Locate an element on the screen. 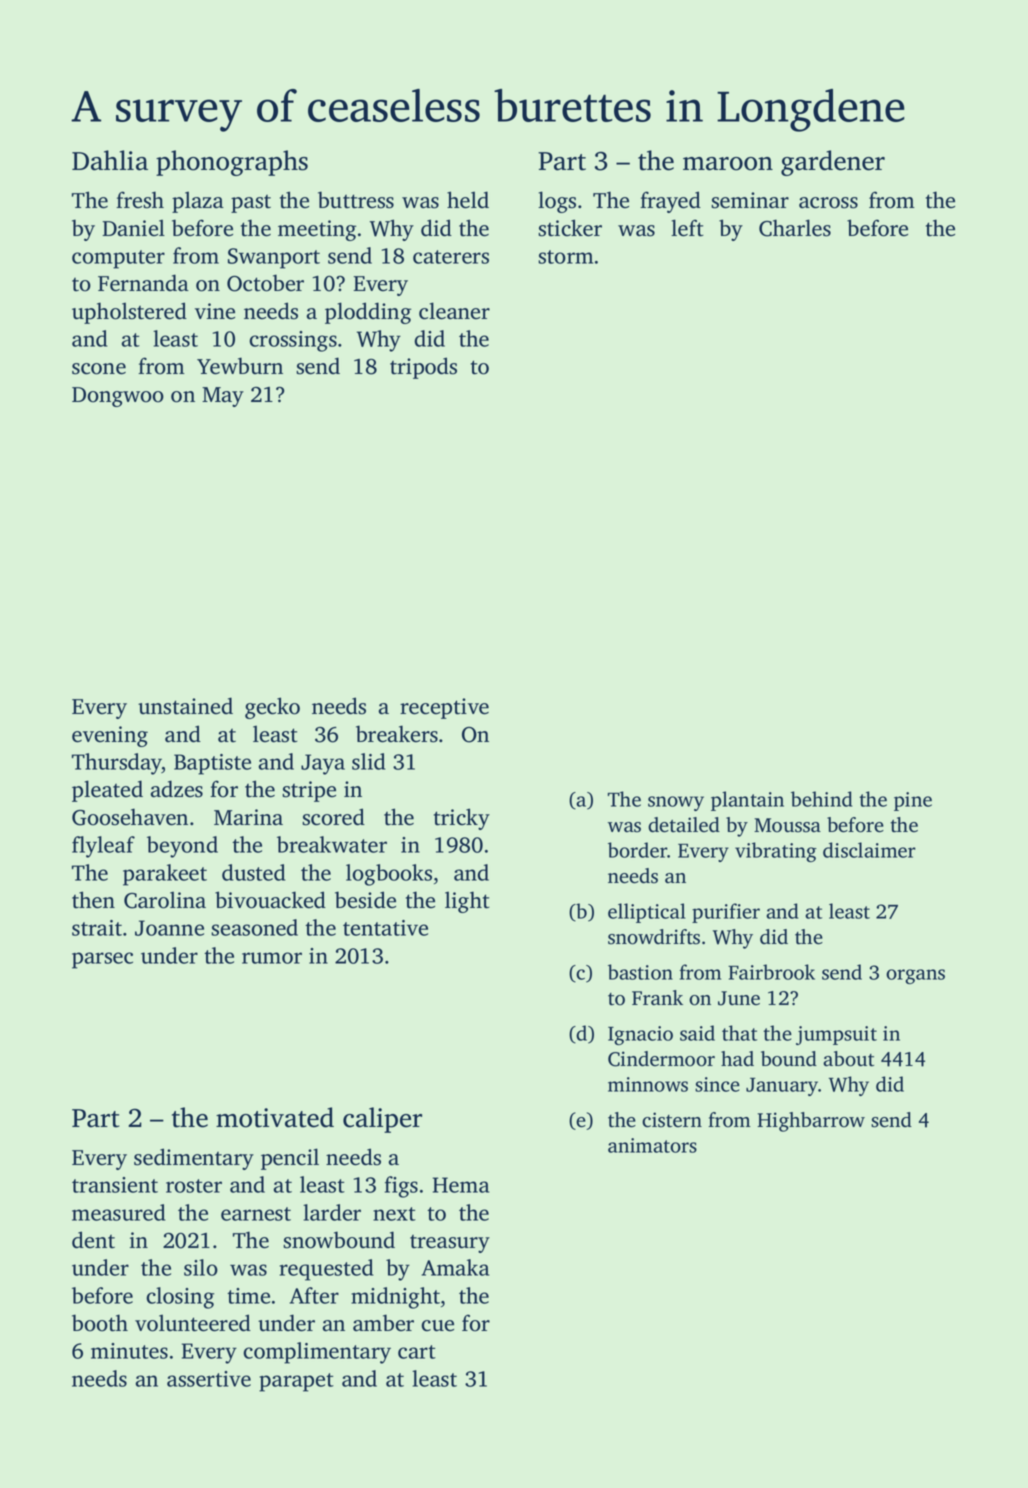  cistern is located at coordinates (672, 1120).
